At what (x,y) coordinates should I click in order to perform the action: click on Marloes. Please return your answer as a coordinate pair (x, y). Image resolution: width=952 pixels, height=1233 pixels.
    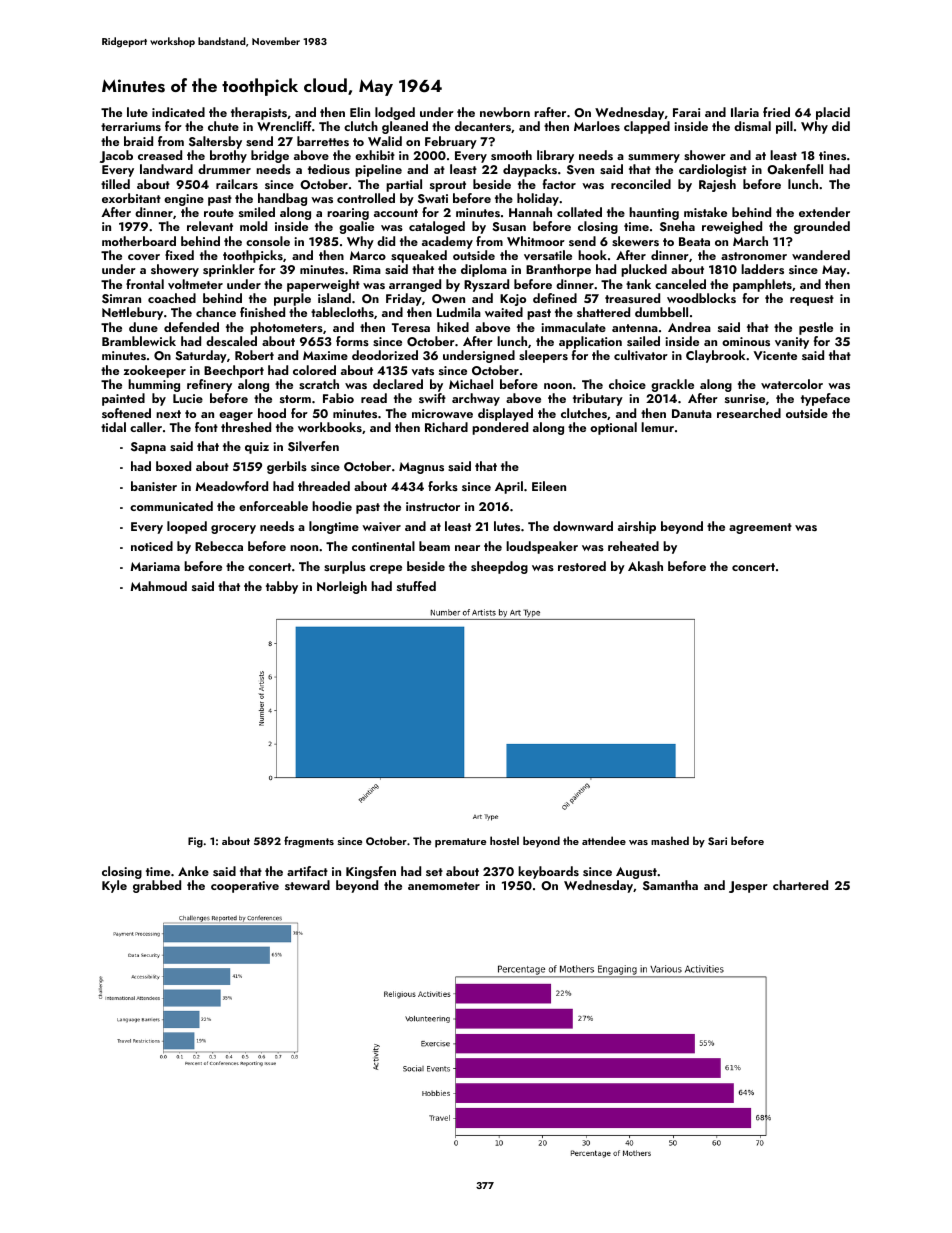
    Looking at the image, I should click on (597, 126).
